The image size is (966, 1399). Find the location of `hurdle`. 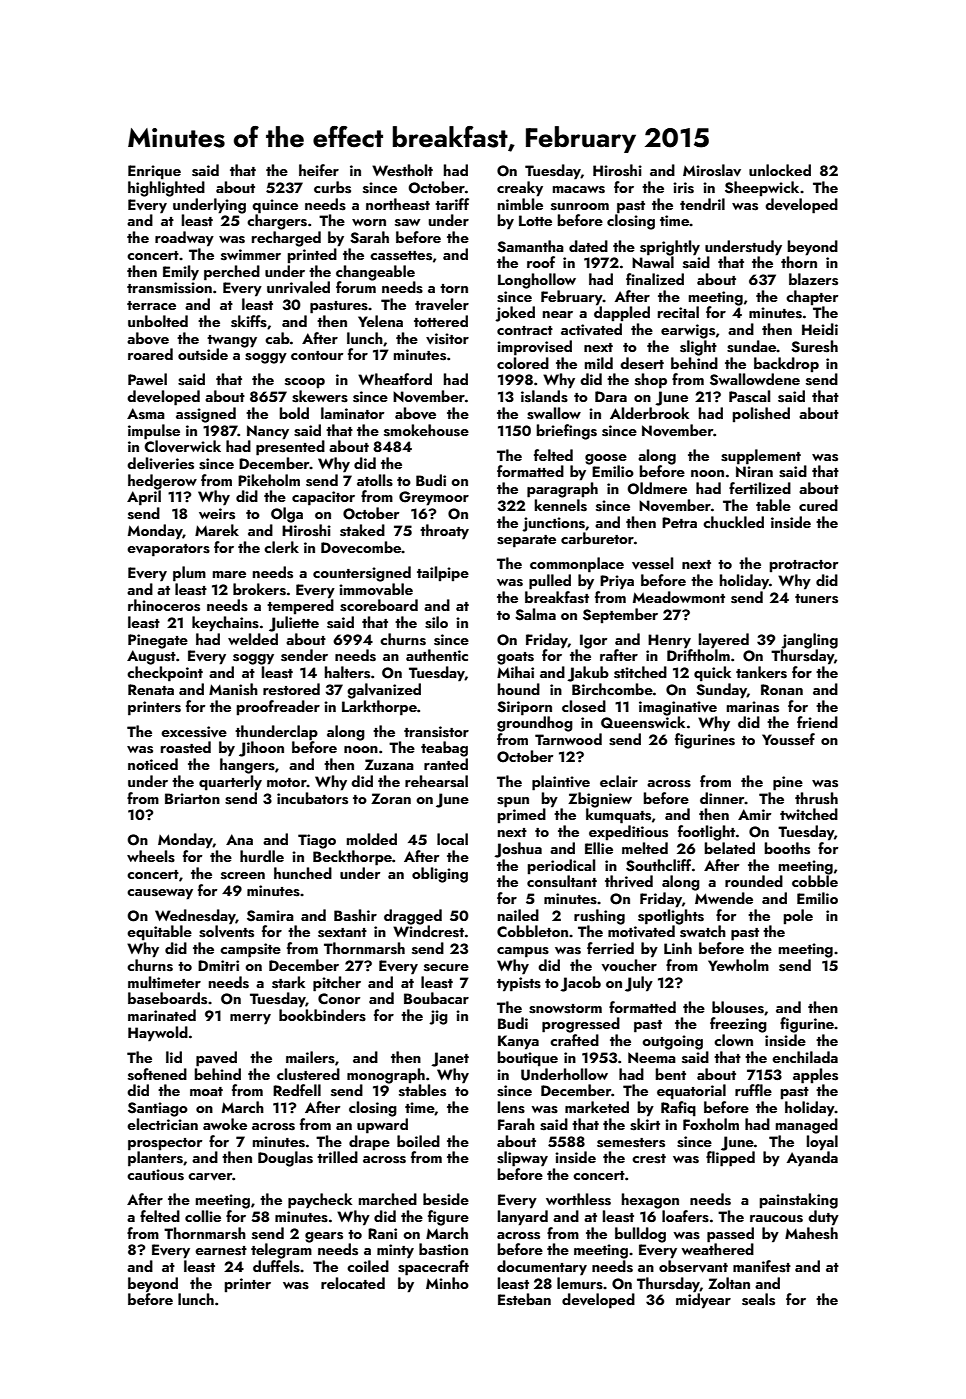

hurdle is located at coordinates (262, 856).
